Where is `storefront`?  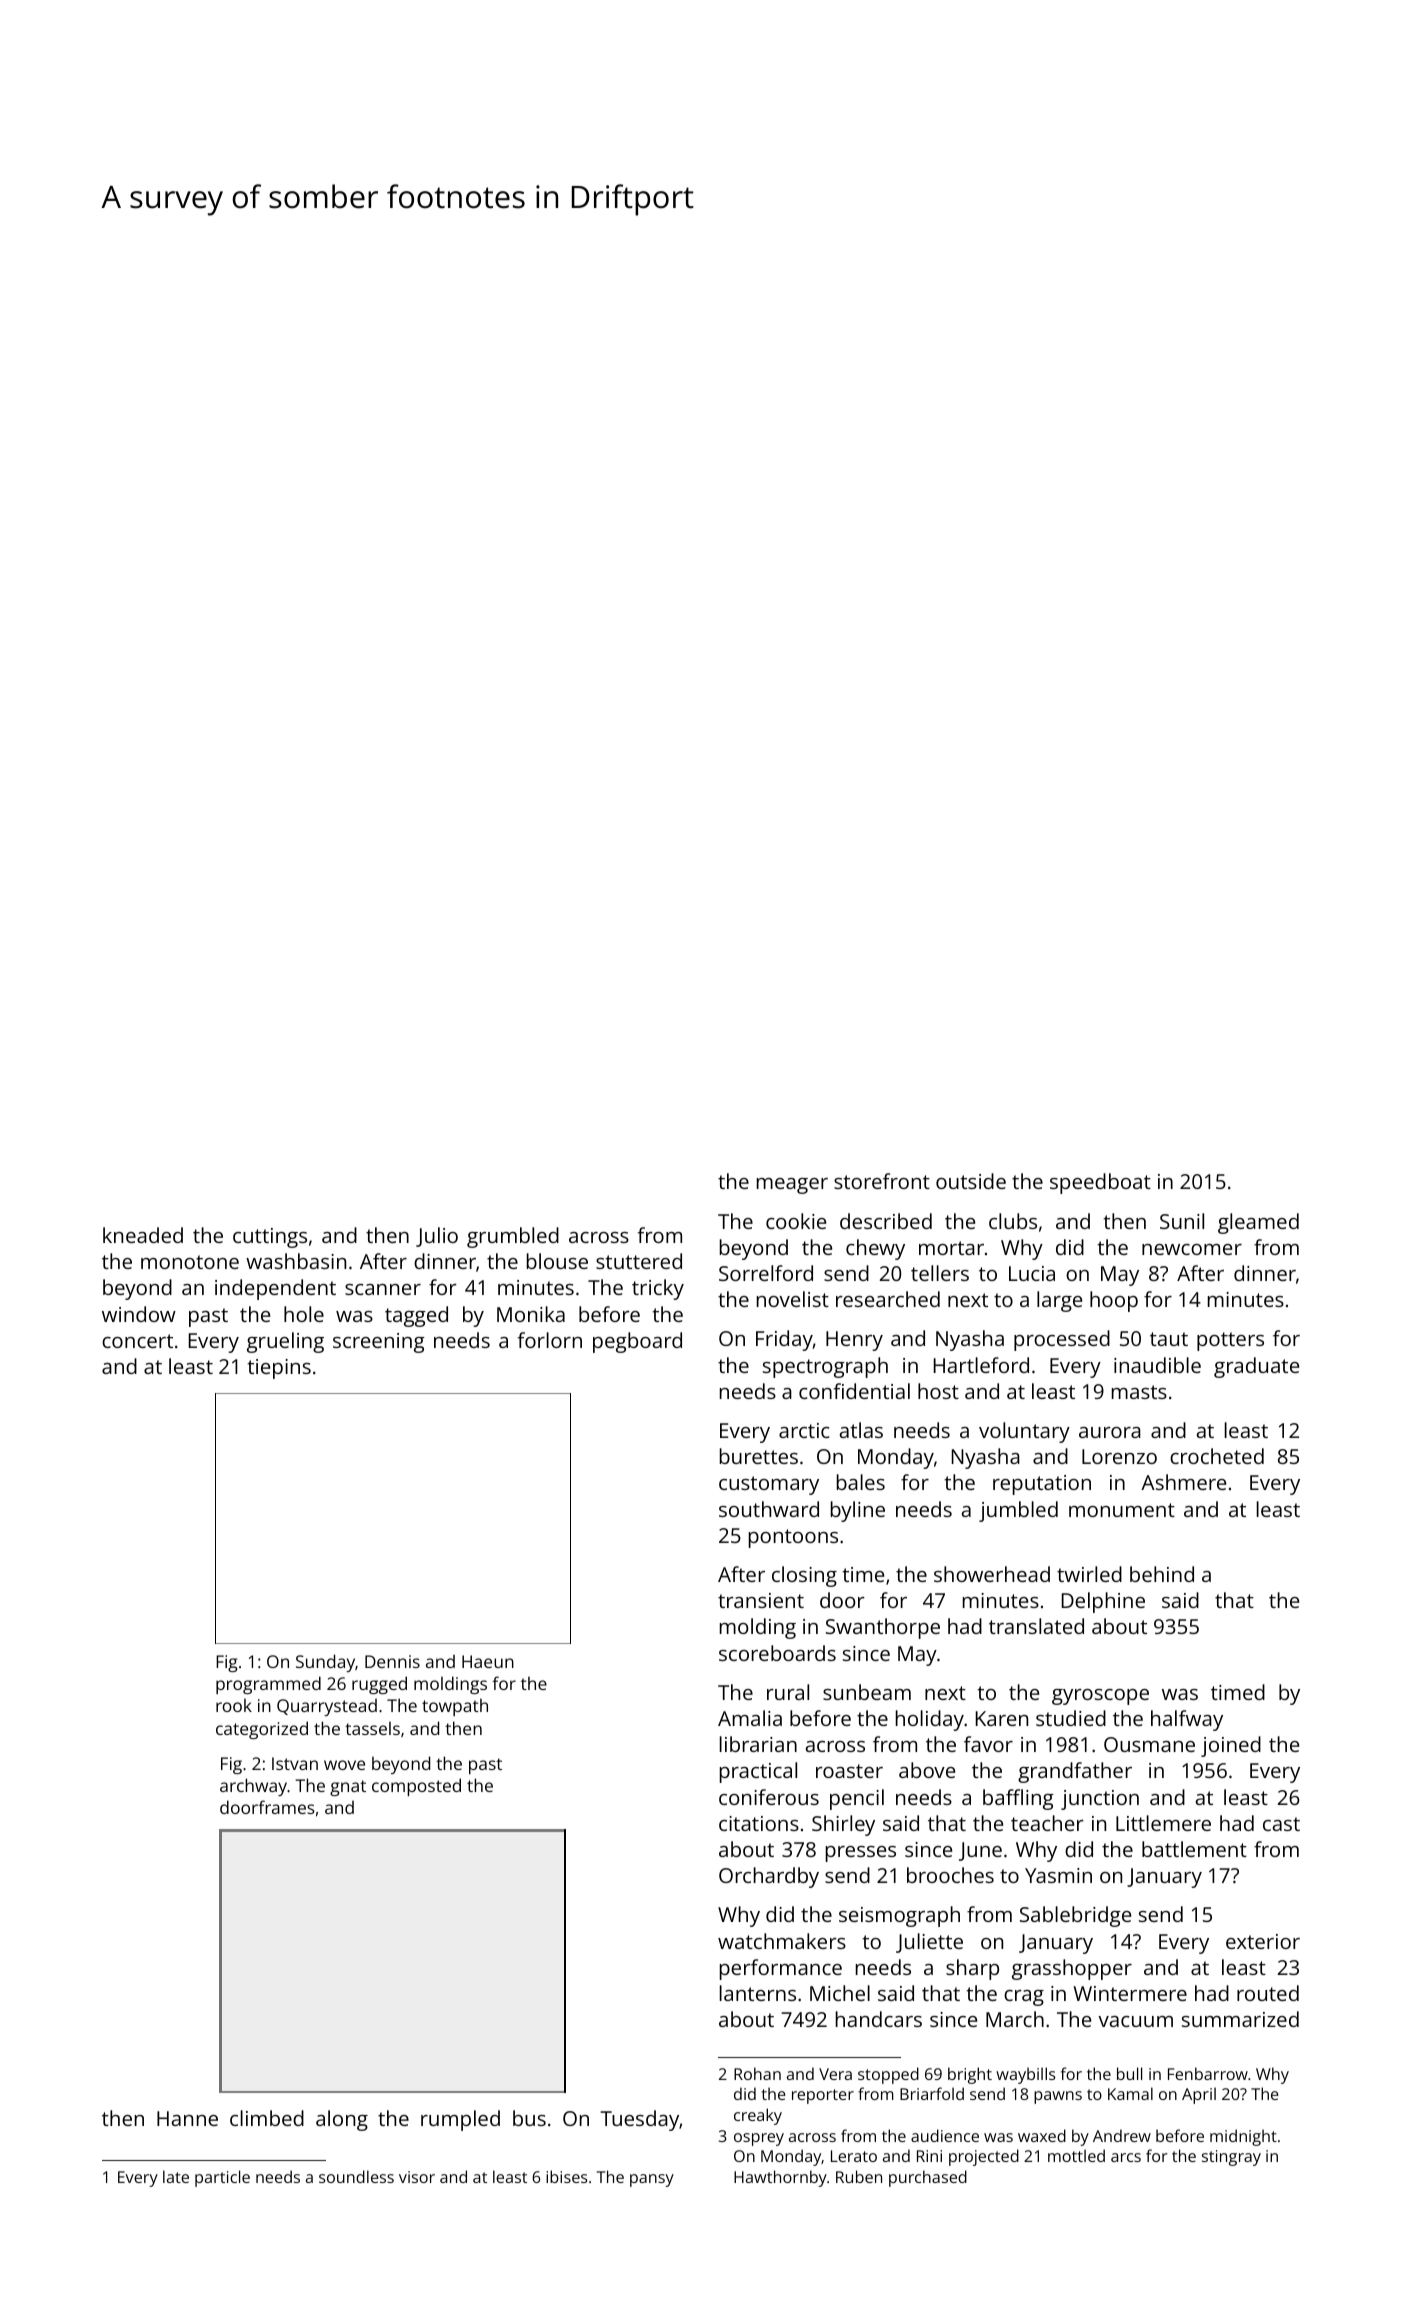 storefront is located at coordinates (882, 1181).
